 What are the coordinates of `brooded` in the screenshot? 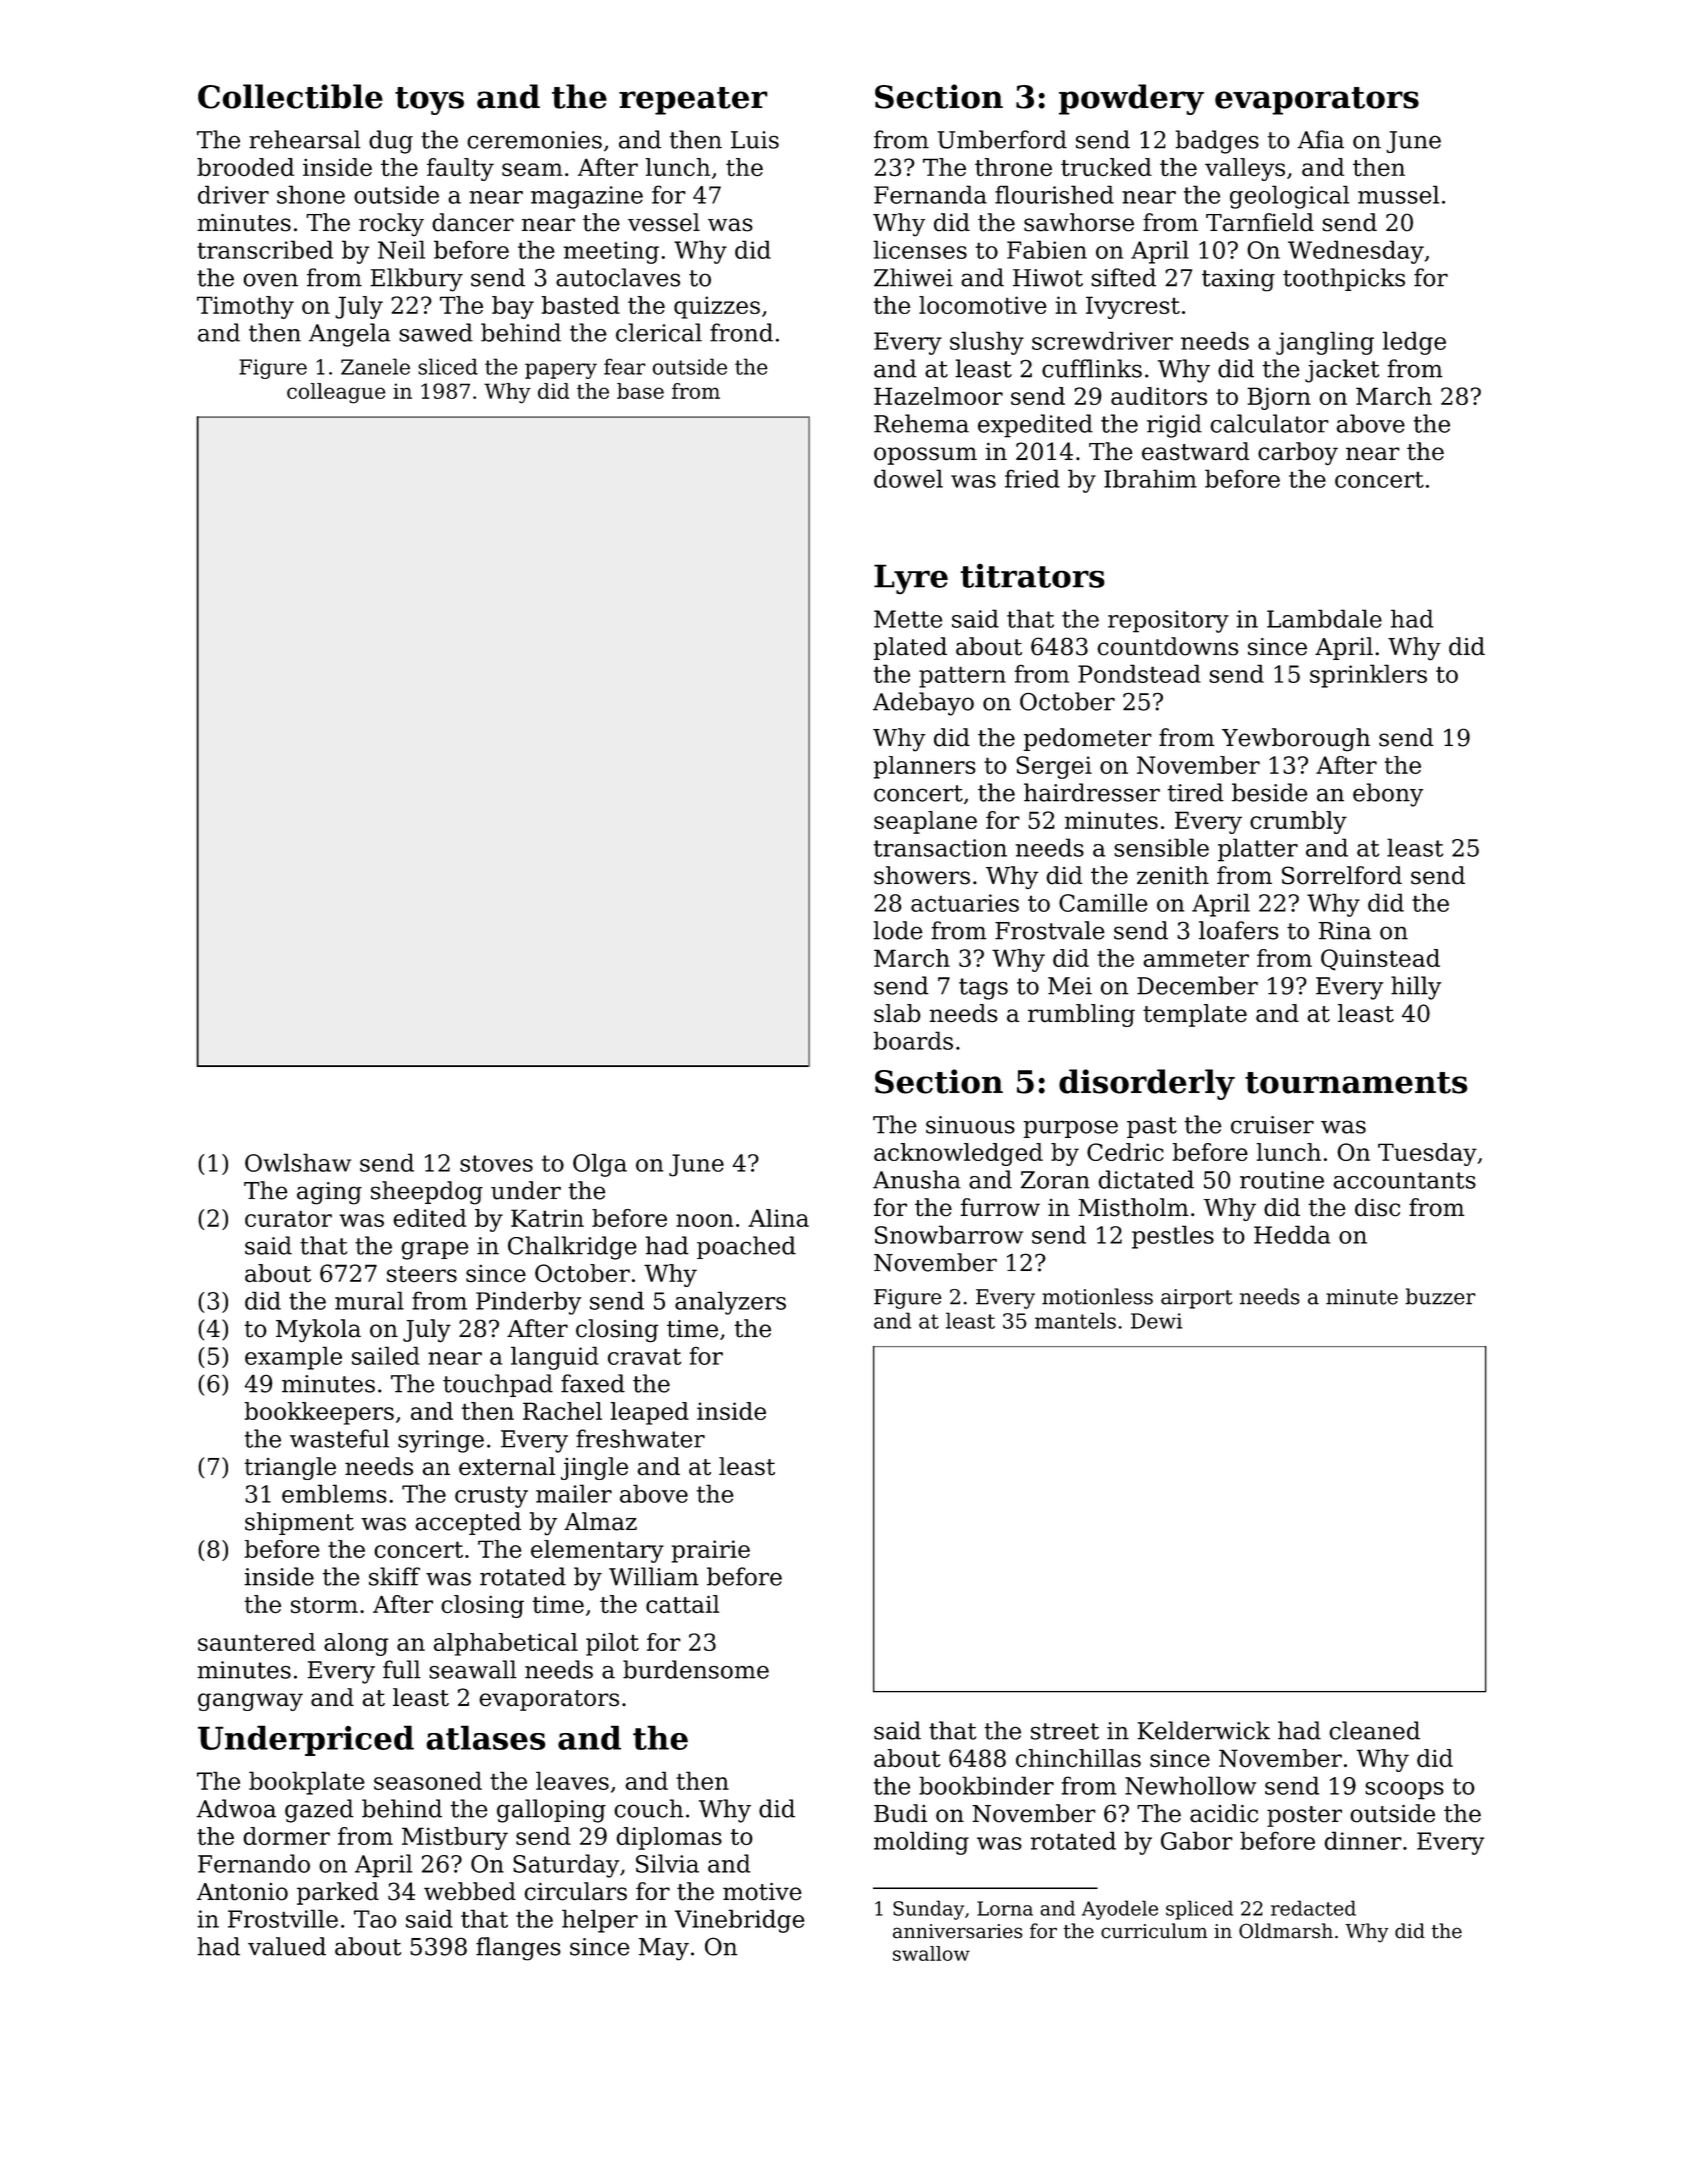 It's located at (245, 167).
